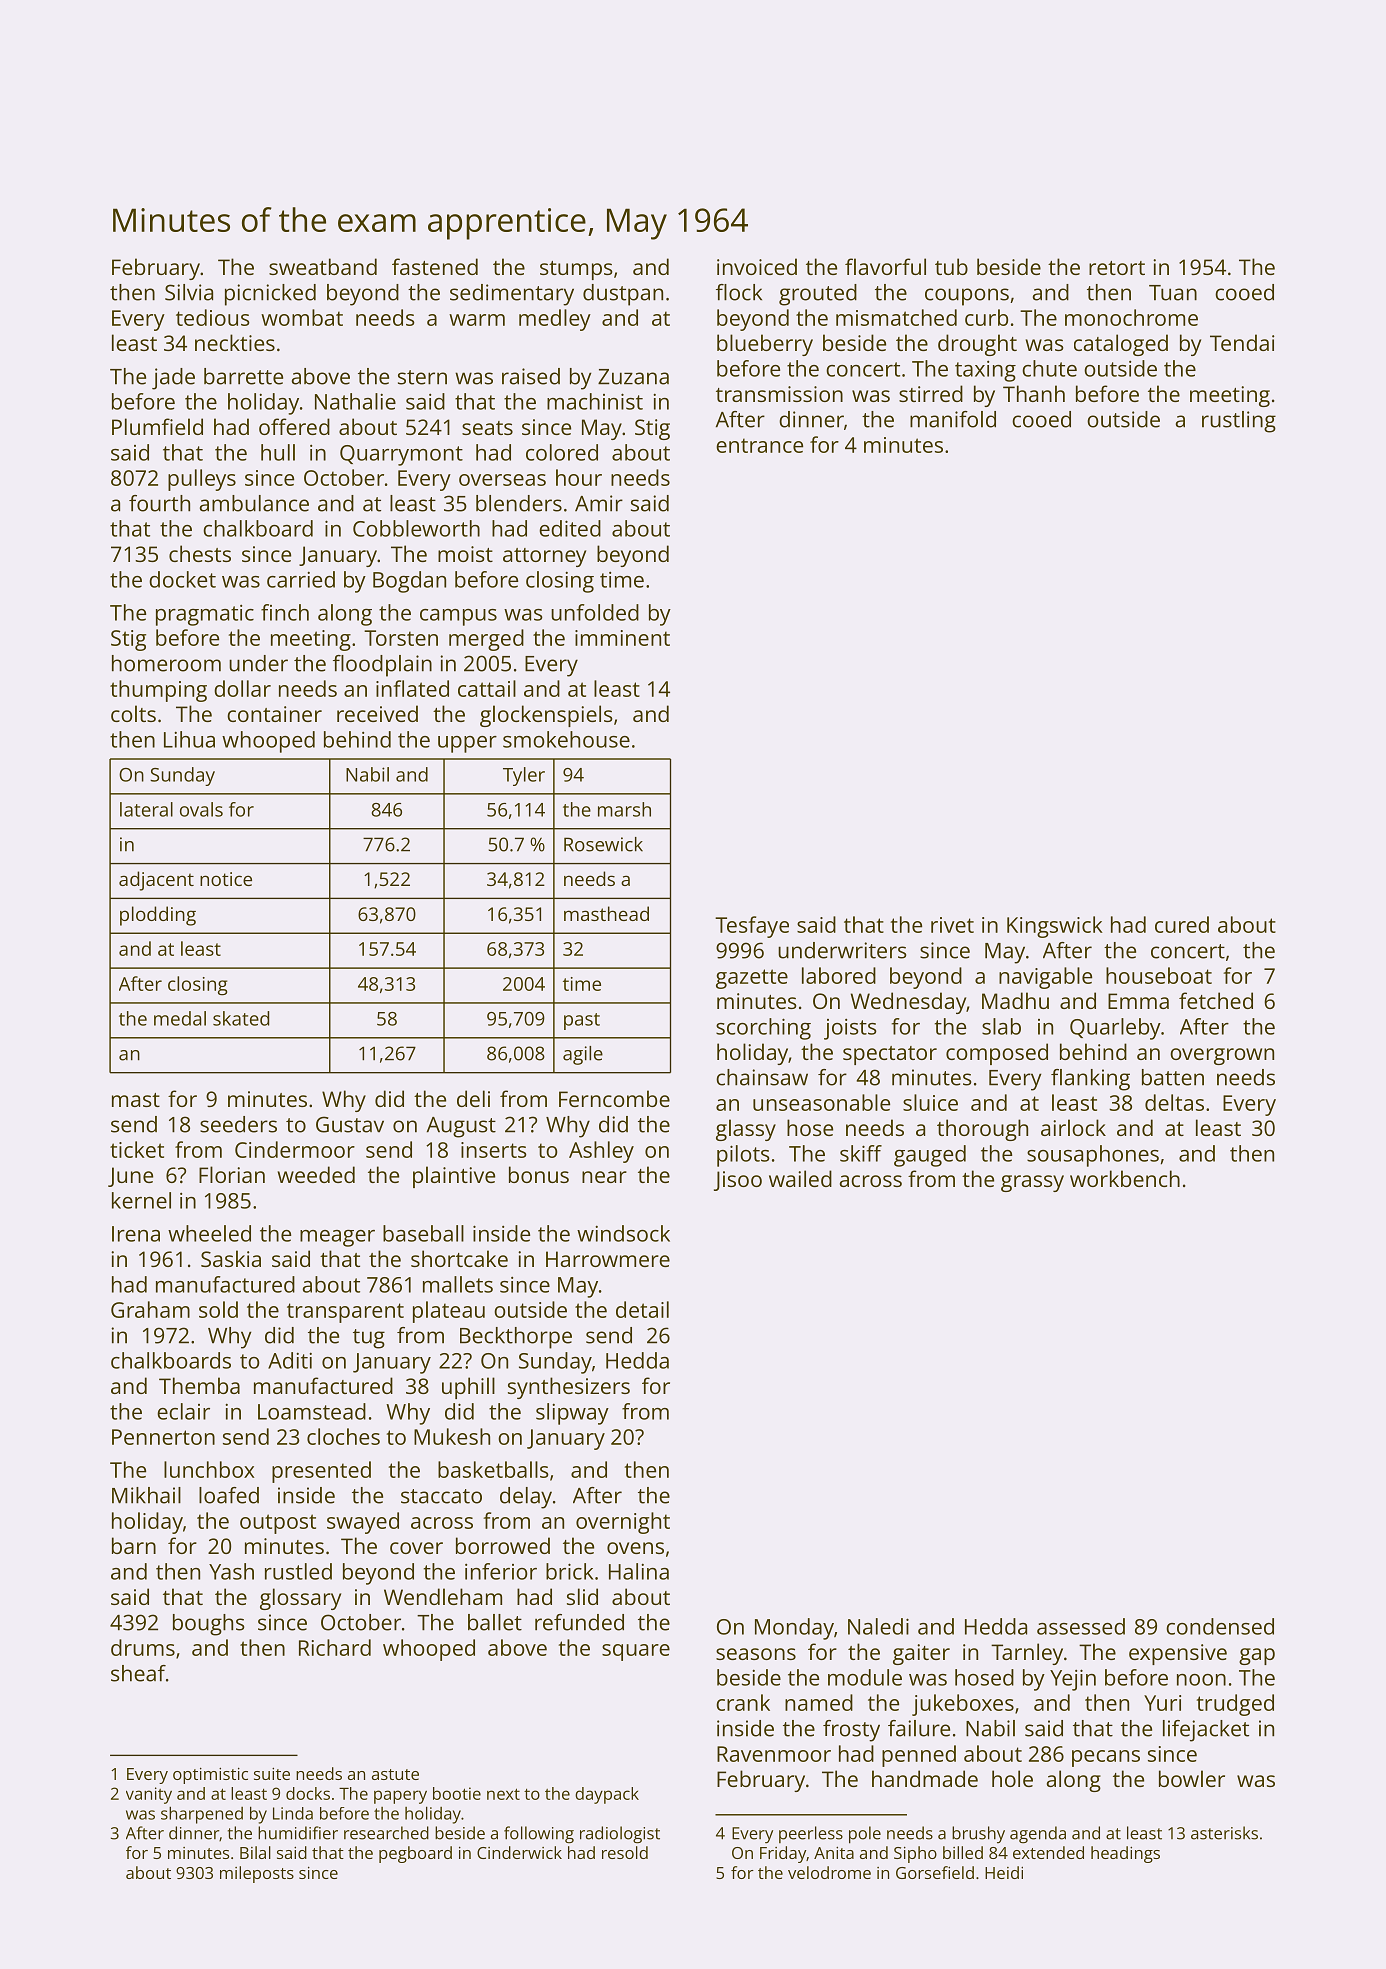  Describe the element at coordinates (599, 503) in the screenshot. I see `Amir` at that location.
